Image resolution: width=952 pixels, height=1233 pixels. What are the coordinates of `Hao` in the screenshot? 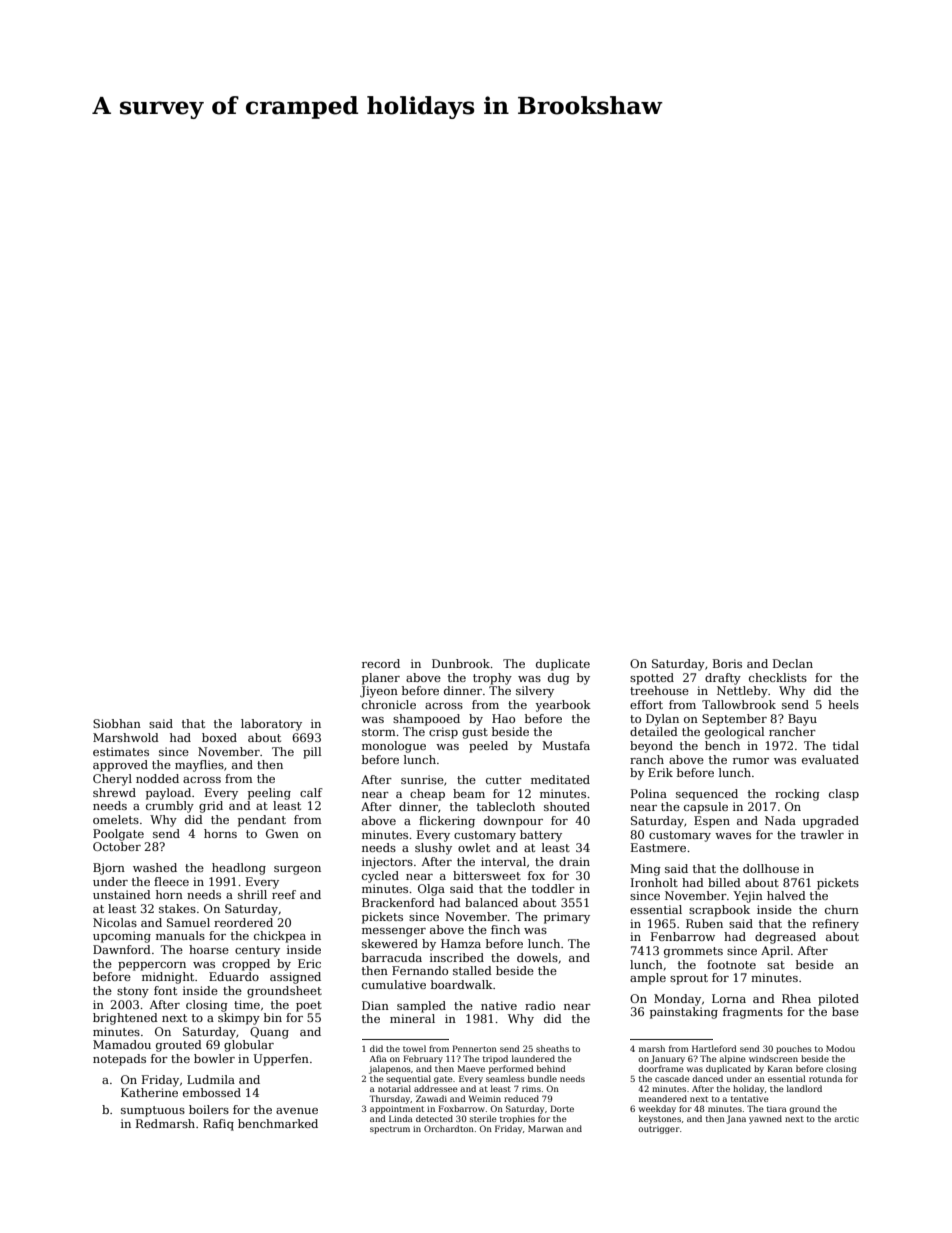 It's located at (503, 718).
